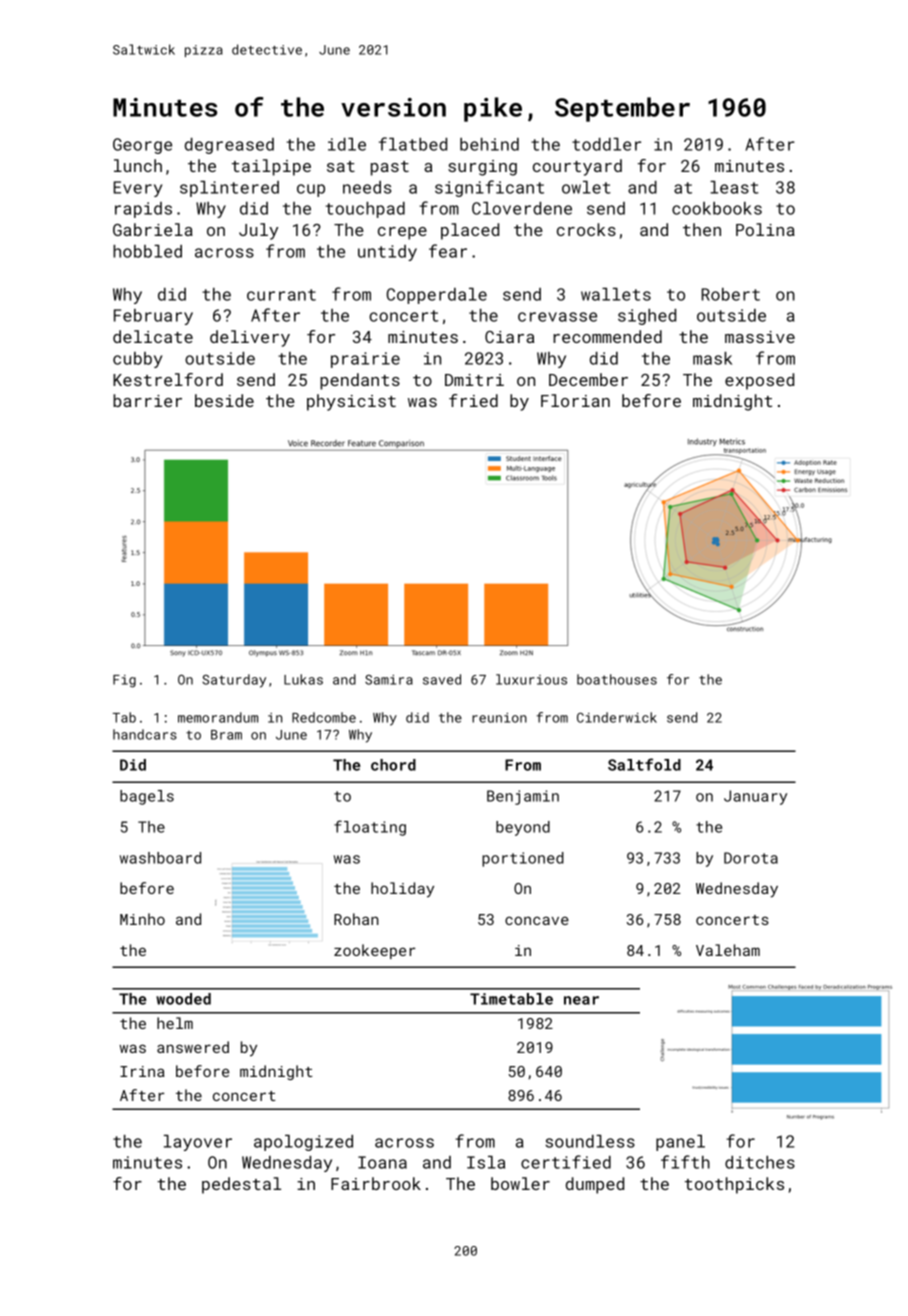 The image size is (908, 1316). I want to click on washboard, so click(160, 858).
